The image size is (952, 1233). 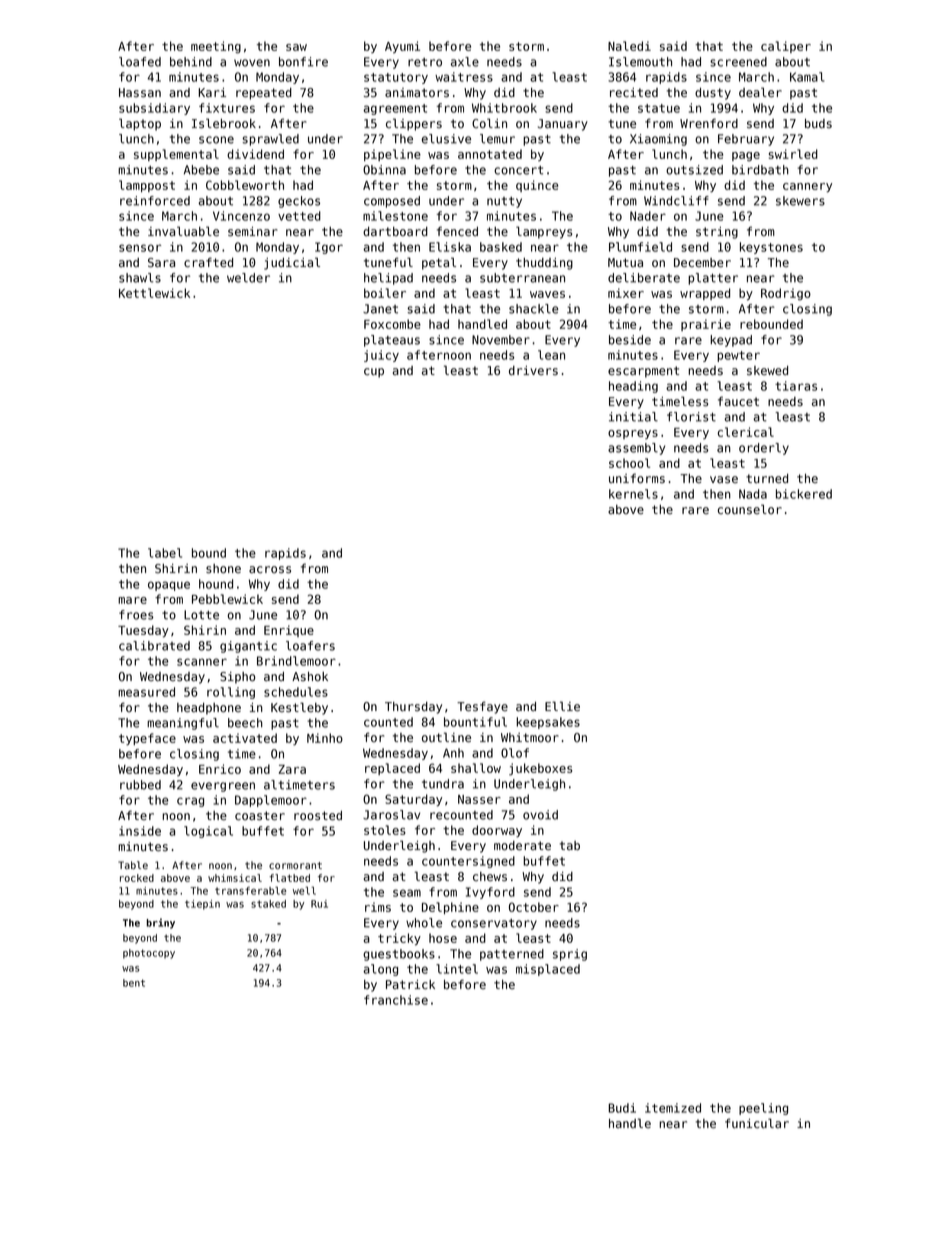 I want to click on Cobbleworth, so click(x=245, y=185).
